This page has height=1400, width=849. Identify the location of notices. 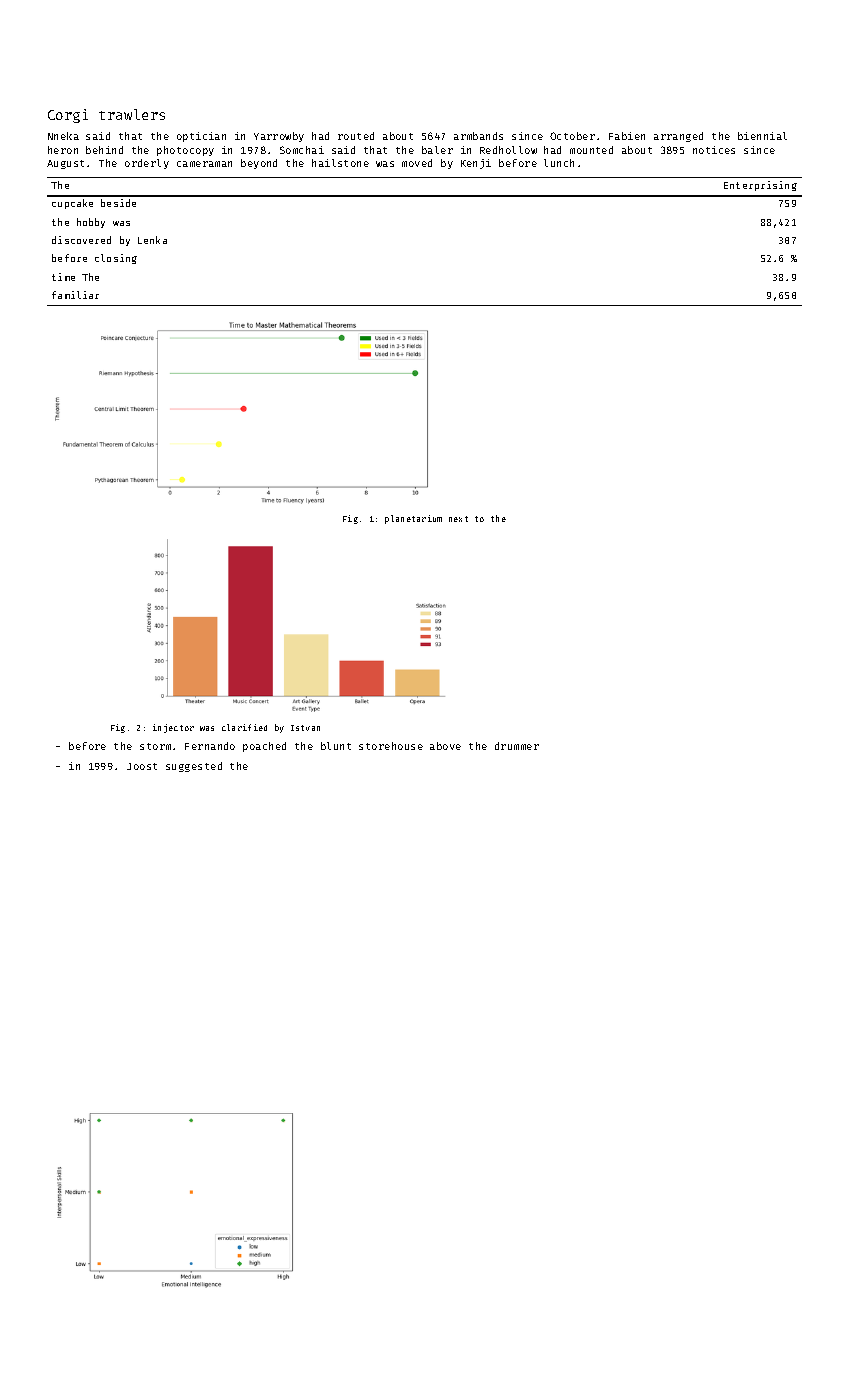
(714, 150).
